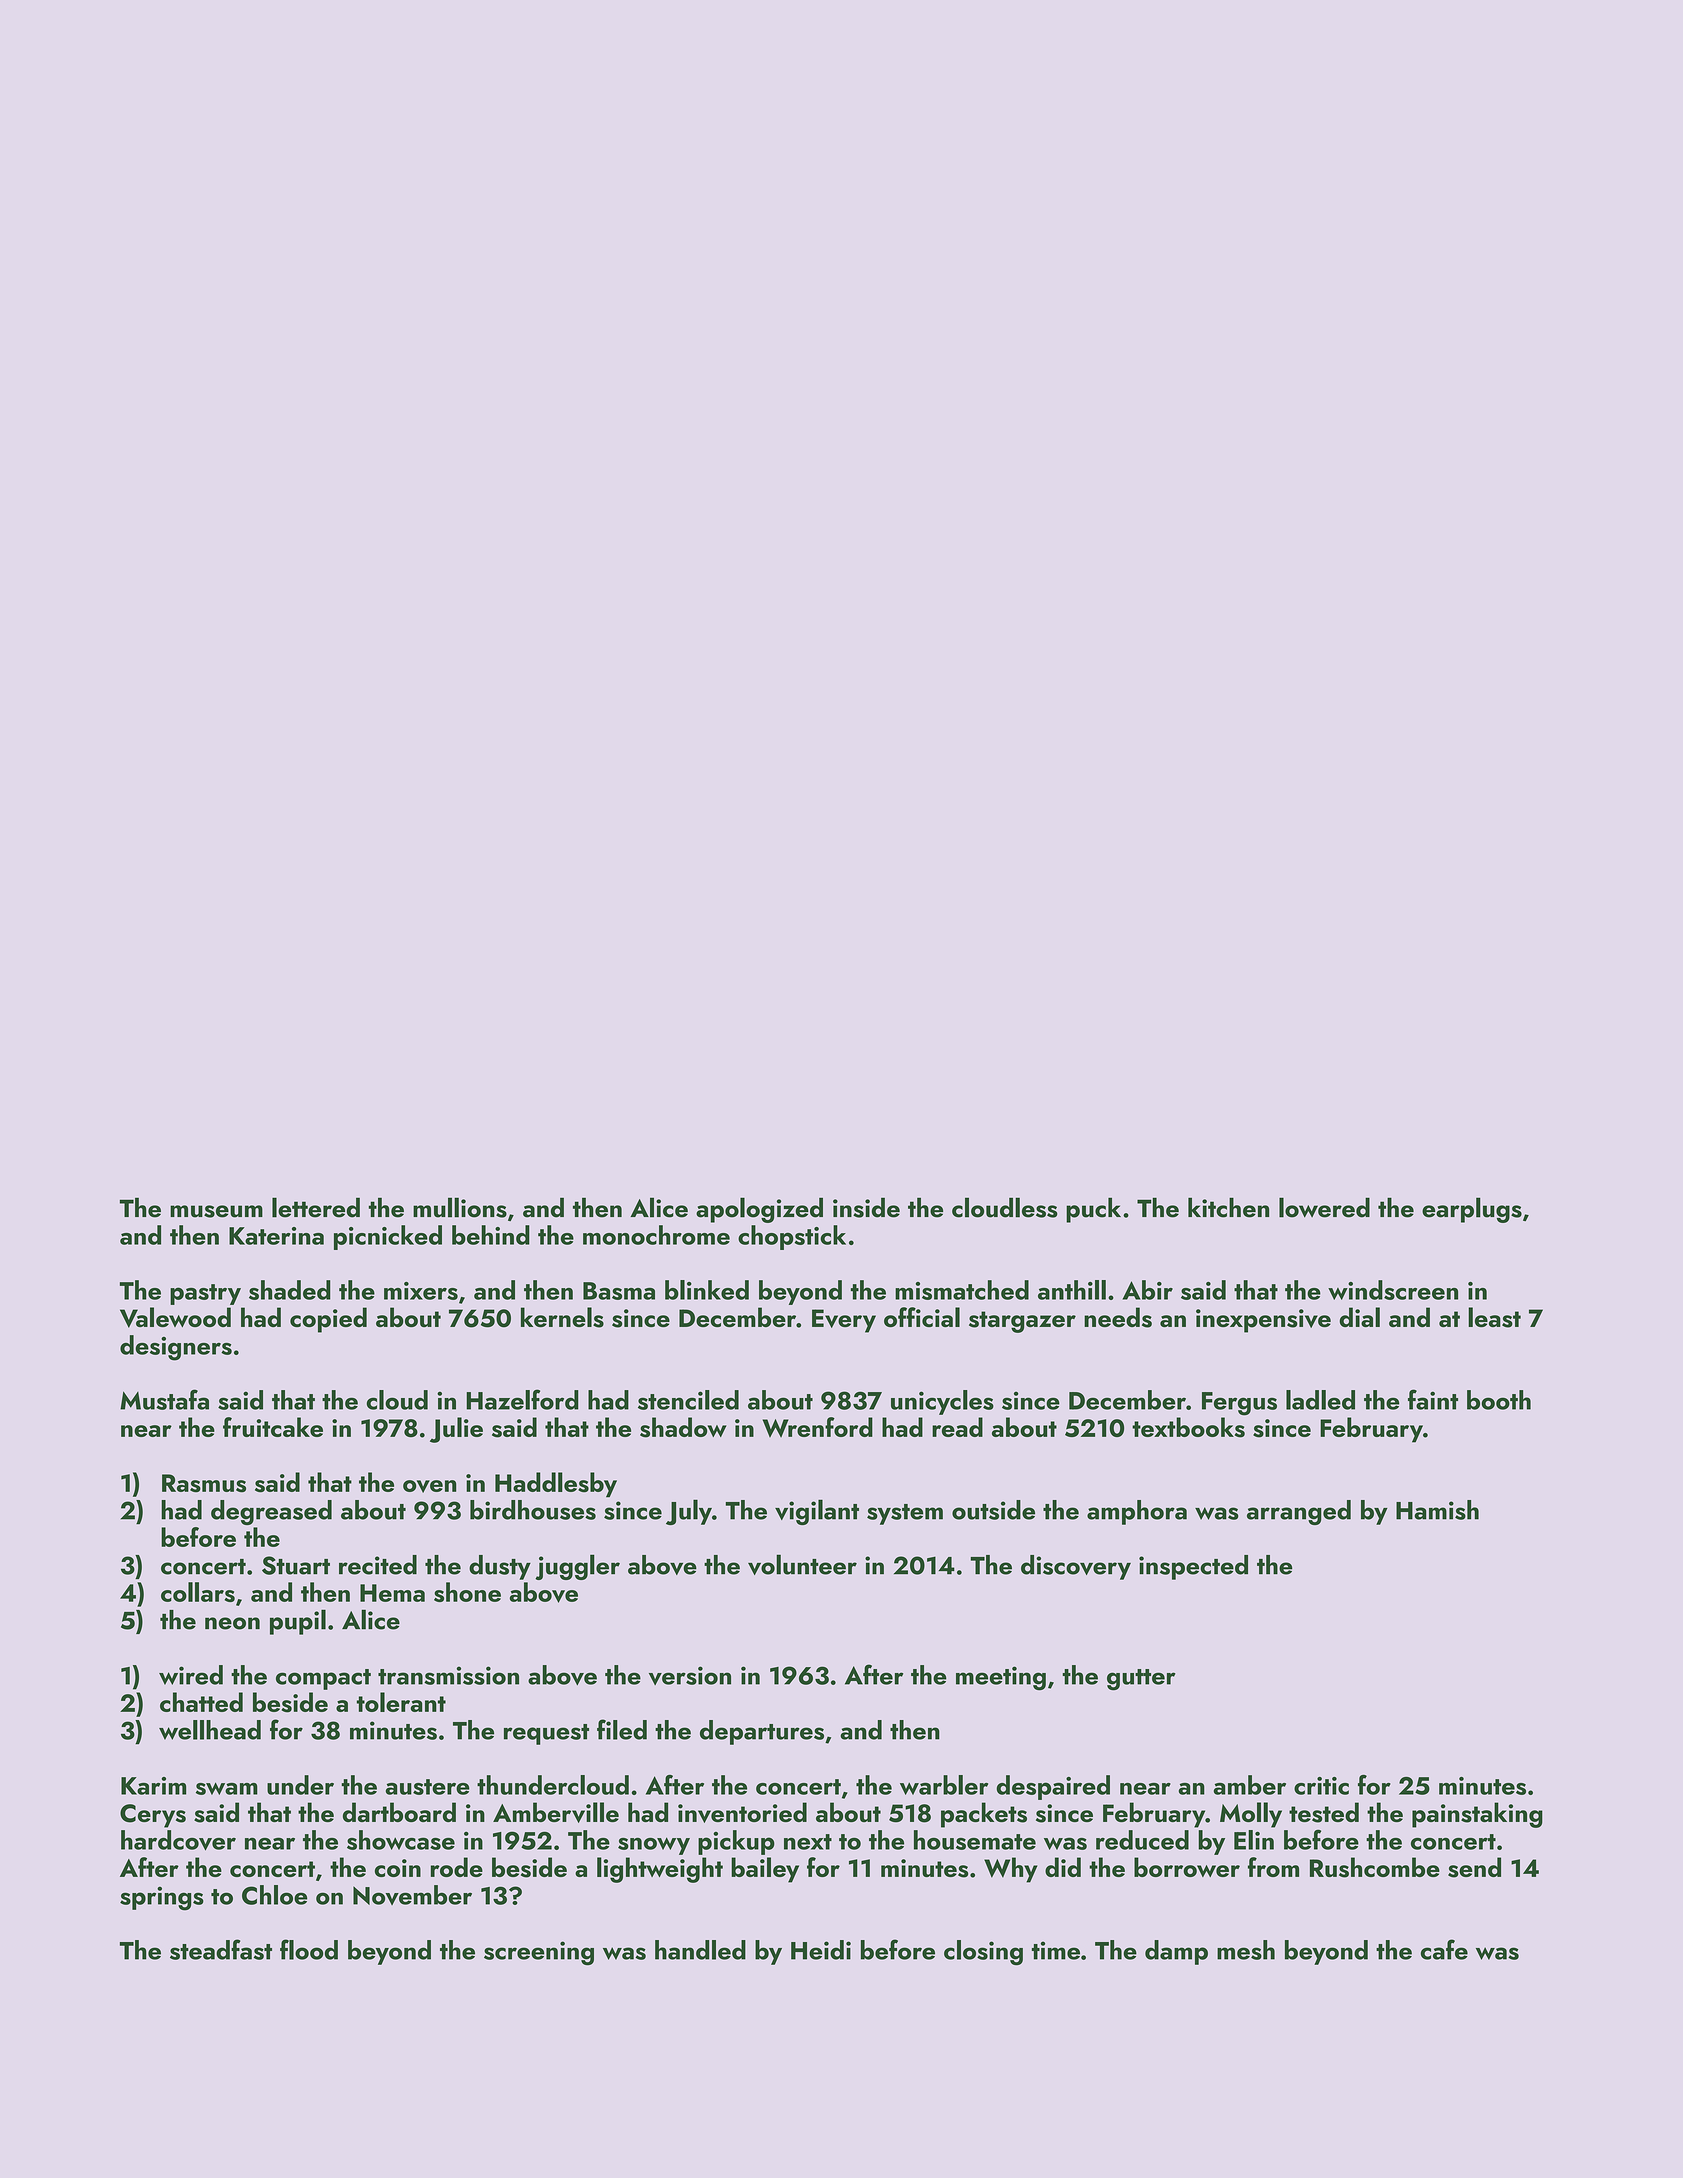 The height and width of the screenshot is (2178, 1683). What do you see at coordinates (1239, 1404) in the screenshot?
I see `Fergus` at bounding box center [1239, 1404].
